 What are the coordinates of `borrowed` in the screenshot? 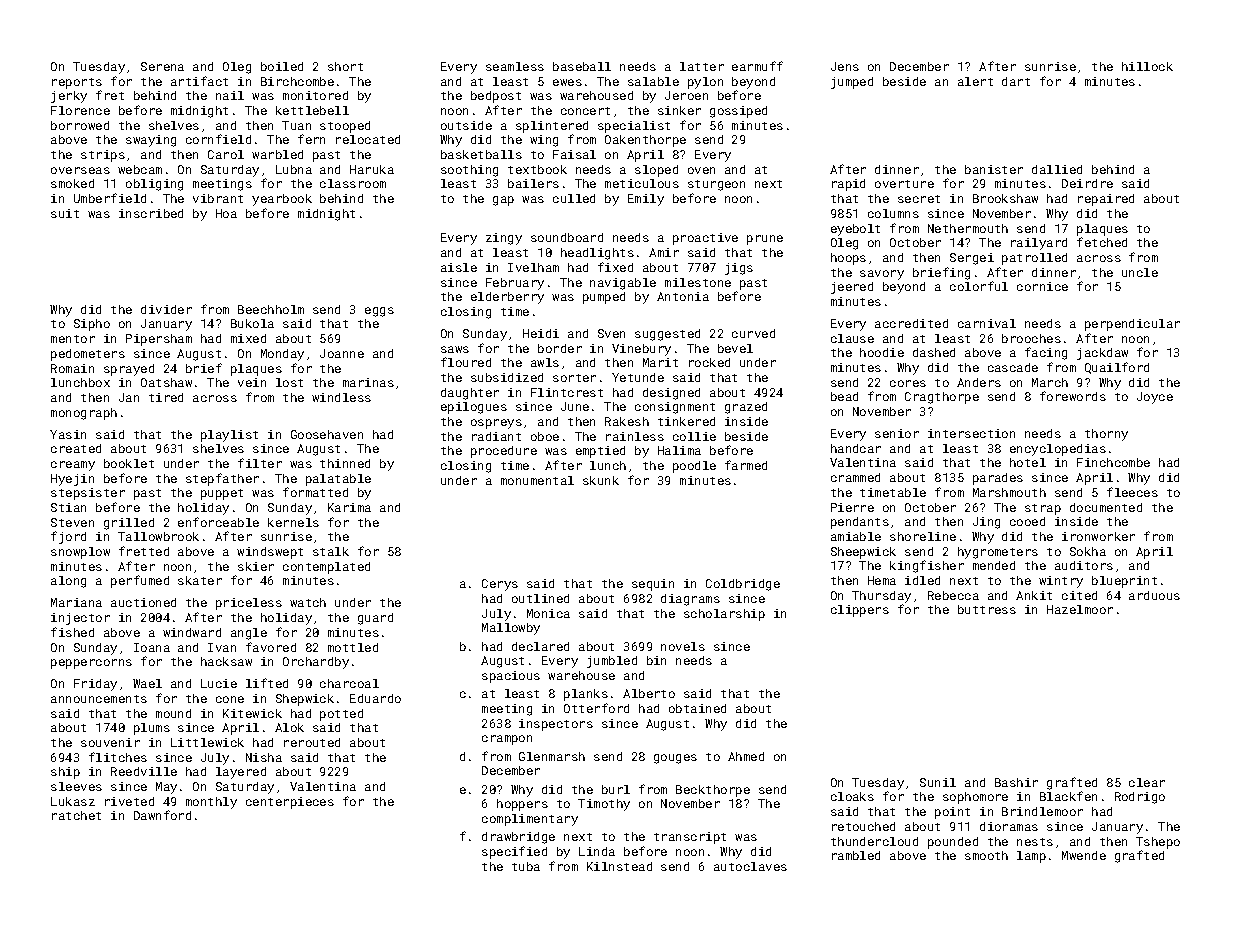 It's located at (80, 125).
